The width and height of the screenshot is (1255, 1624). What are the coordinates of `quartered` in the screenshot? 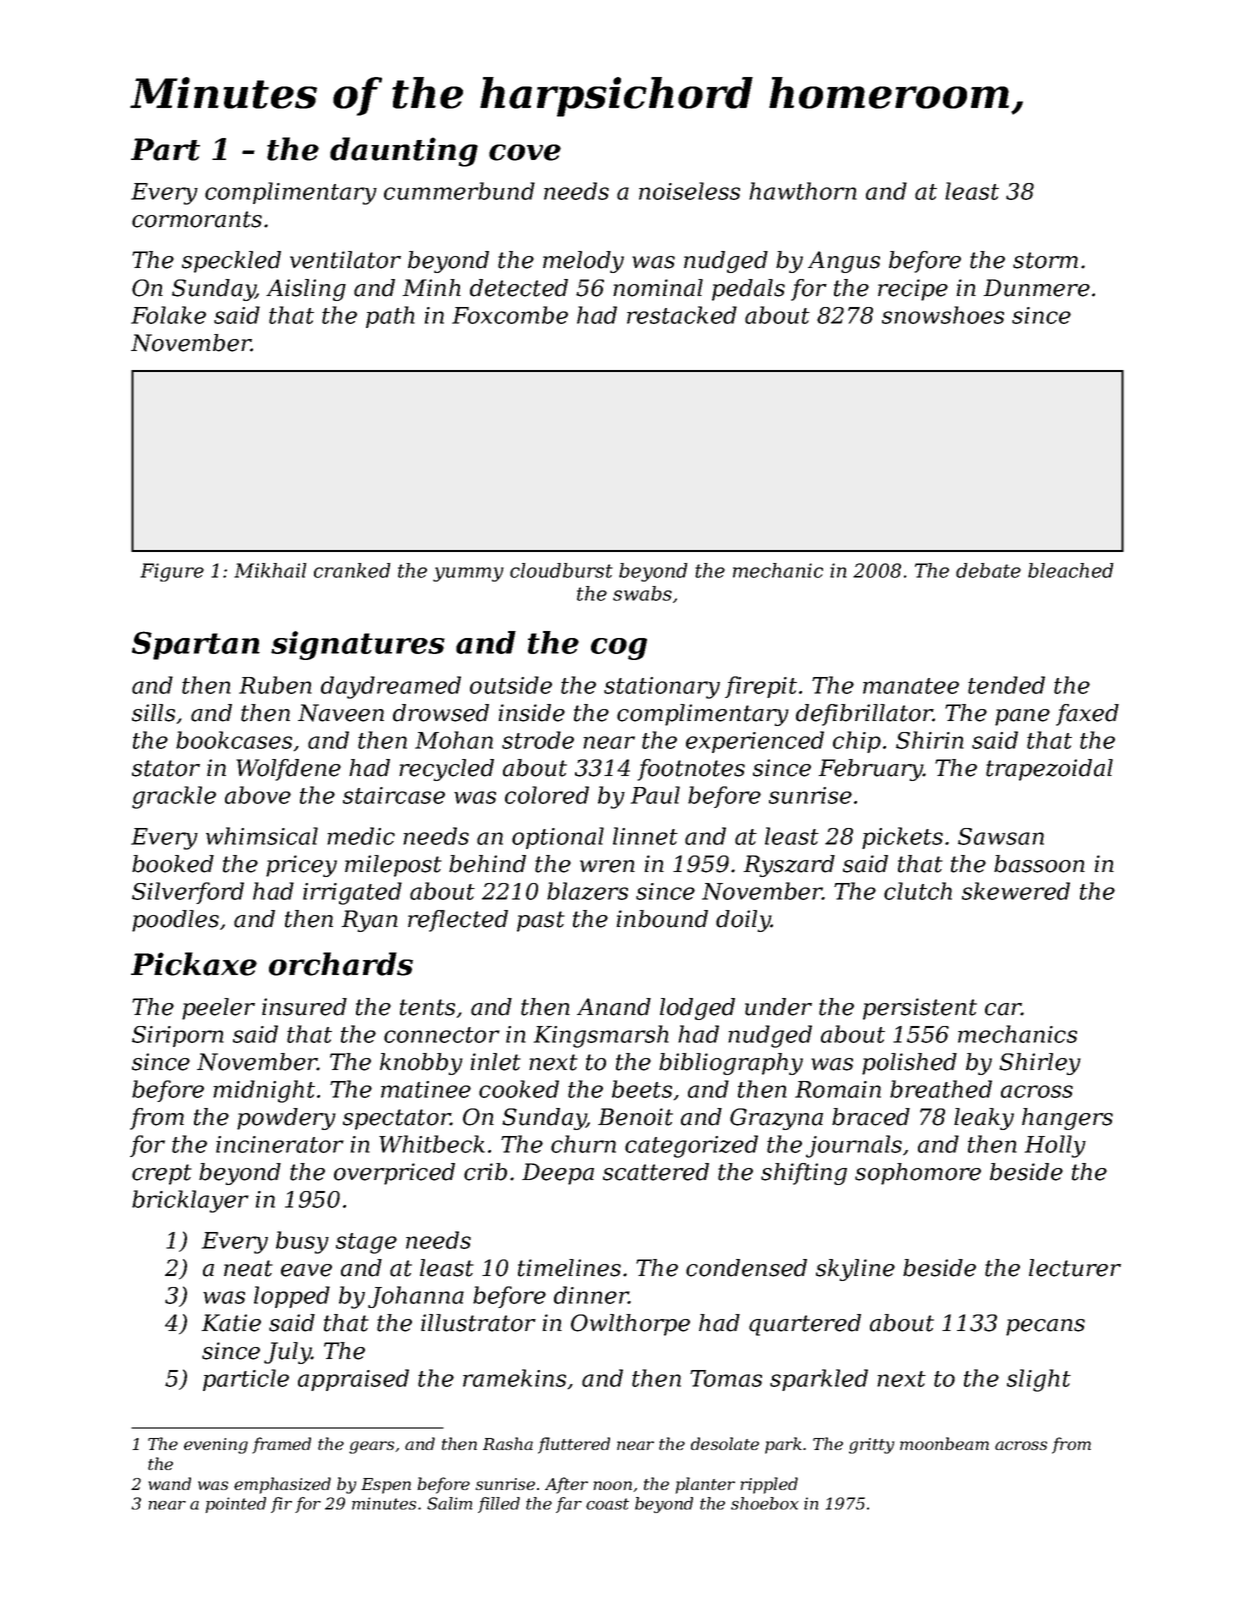 It's located at (805, 1325).
